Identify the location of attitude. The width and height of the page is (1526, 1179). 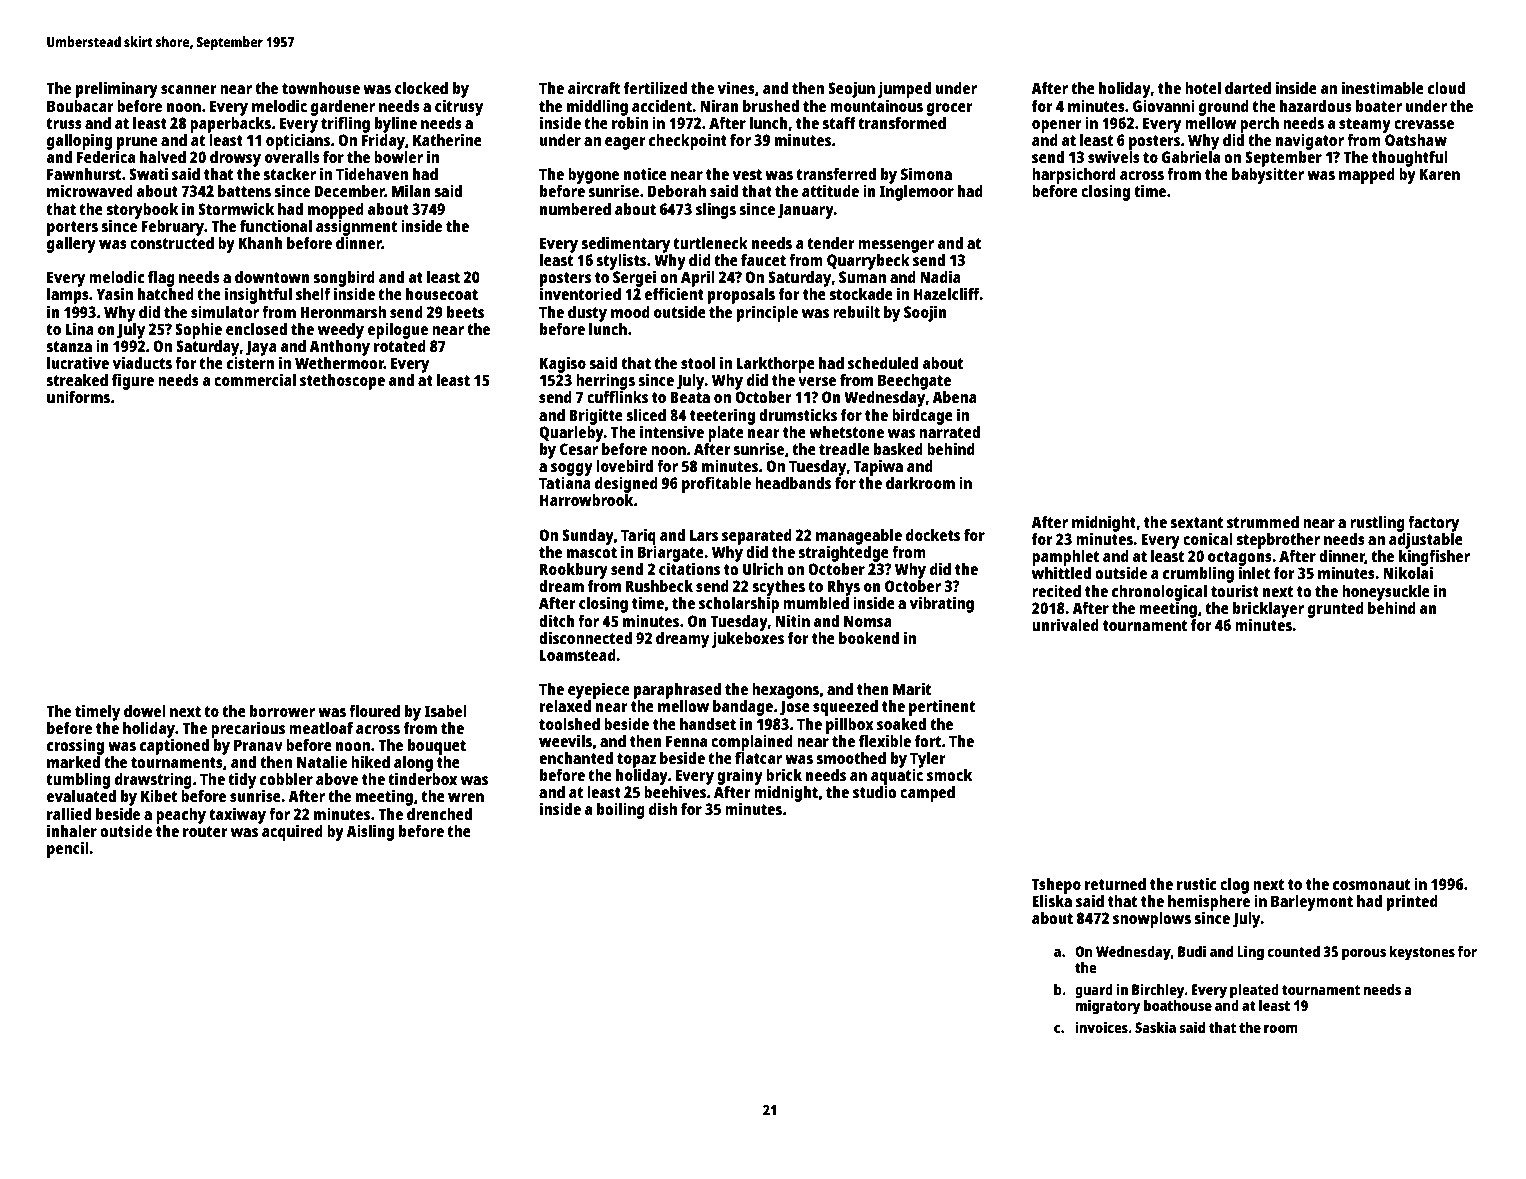
(830, 190).
